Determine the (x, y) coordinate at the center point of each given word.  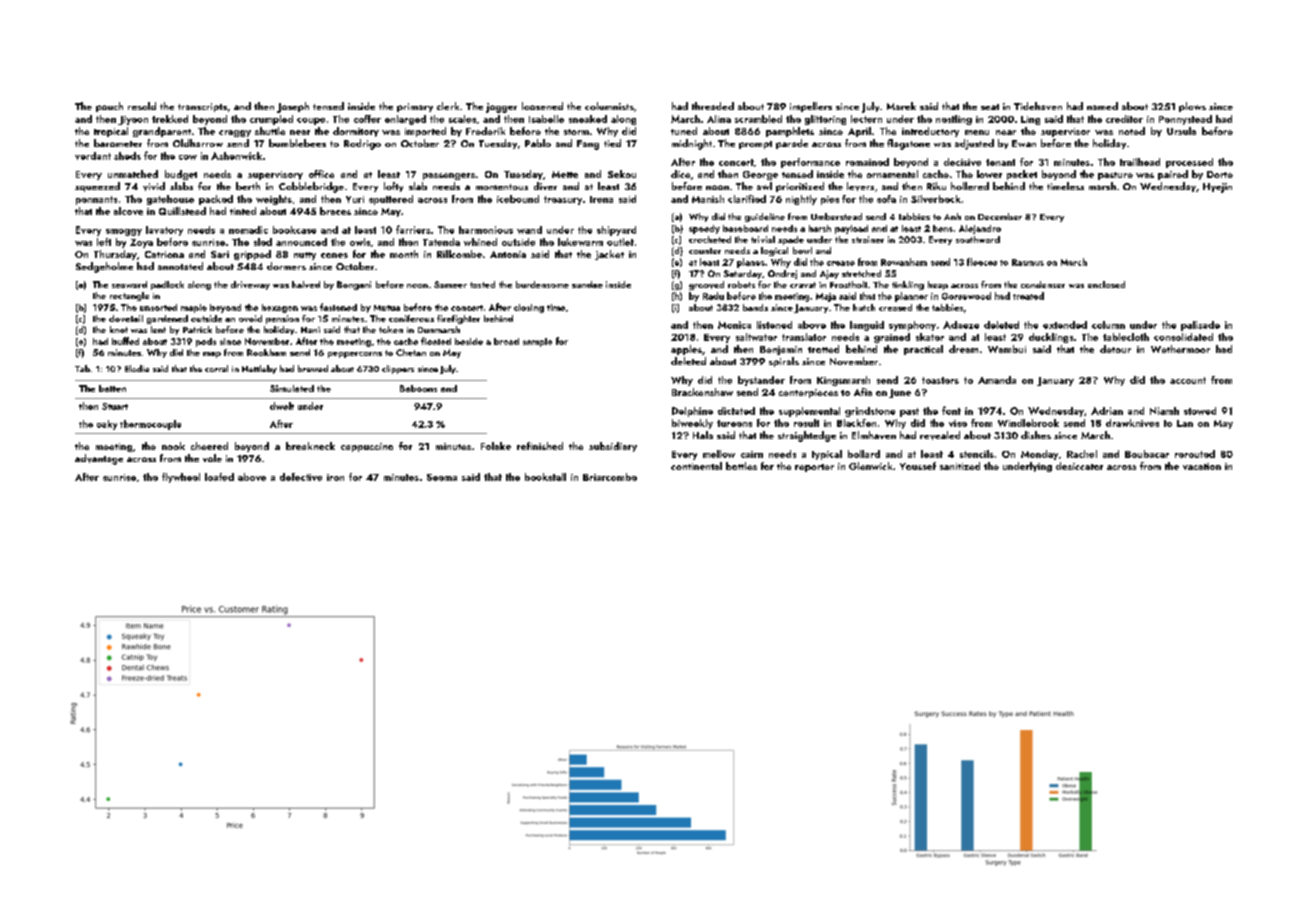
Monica (734, 325)
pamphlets (790, 132)
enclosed (1106, 284)
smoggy (124, 232)
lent (158, 329)
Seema (442, 477)
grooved (706, 285)
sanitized (960, 466)
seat (990, 107)
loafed (219, 477)
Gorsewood (966, 296)
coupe (311, 121)
